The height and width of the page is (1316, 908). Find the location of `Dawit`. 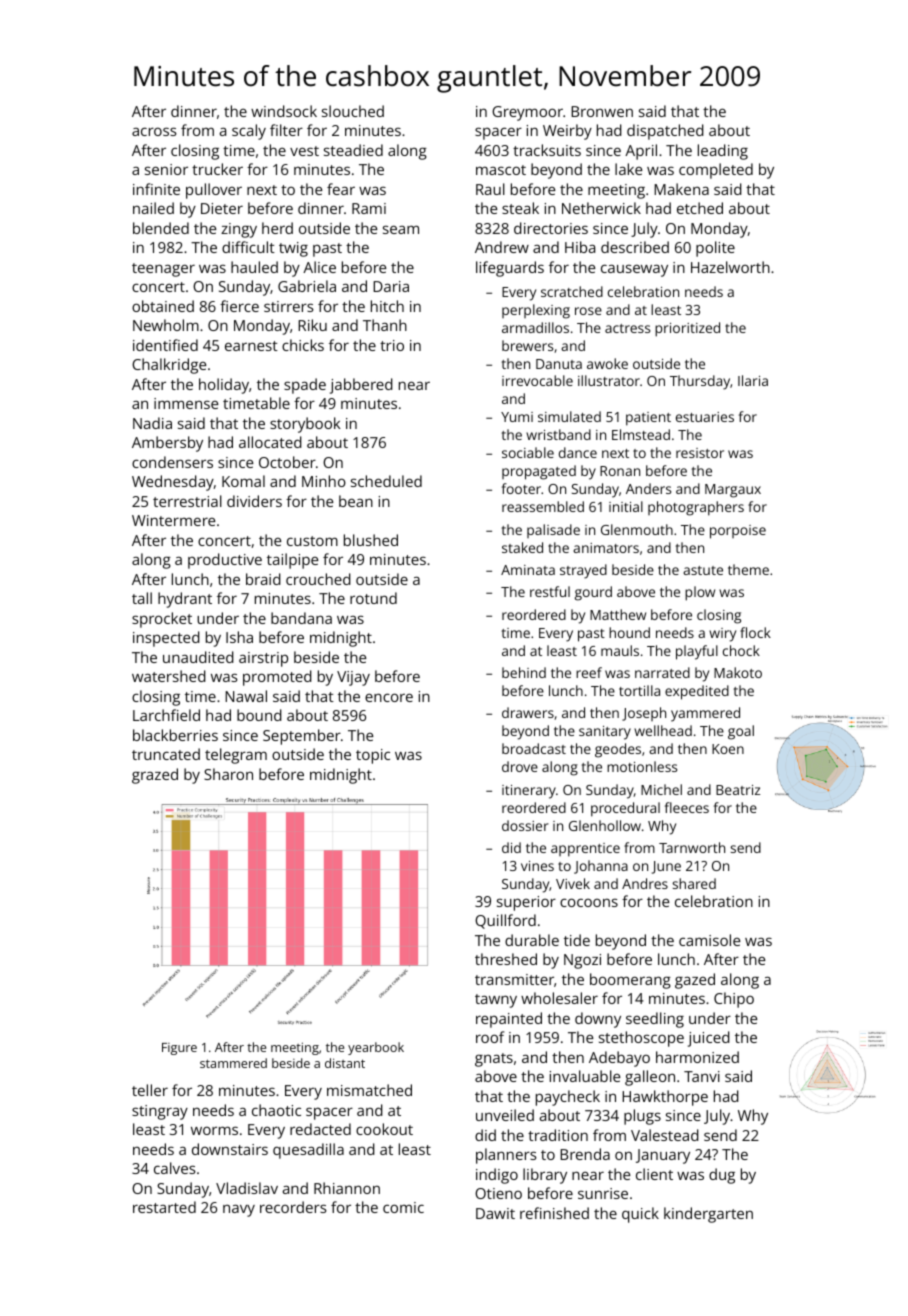

Dawit is located at coordinates (495, 1213).
